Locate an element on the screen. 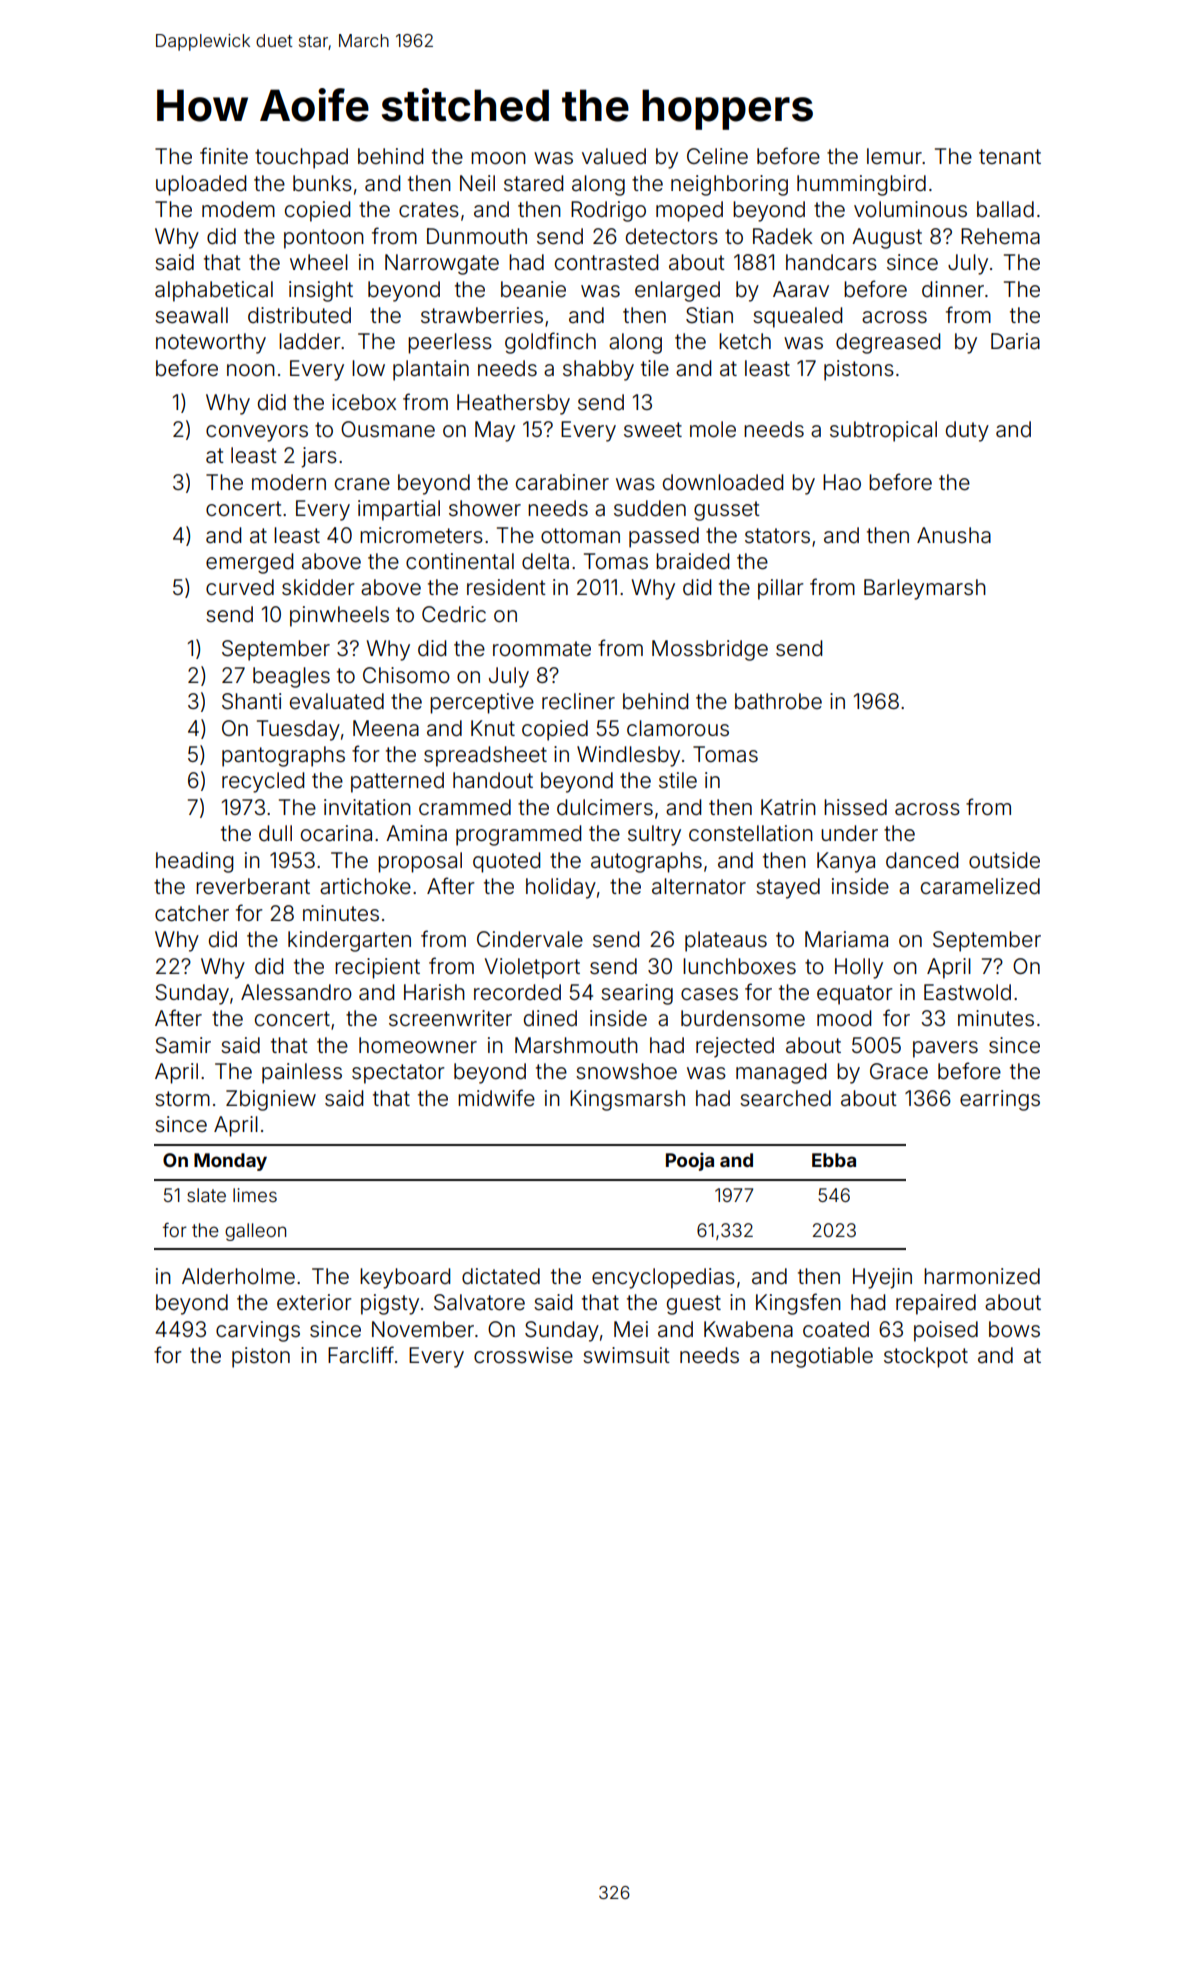  finite is located at coordinates (224, 155).
